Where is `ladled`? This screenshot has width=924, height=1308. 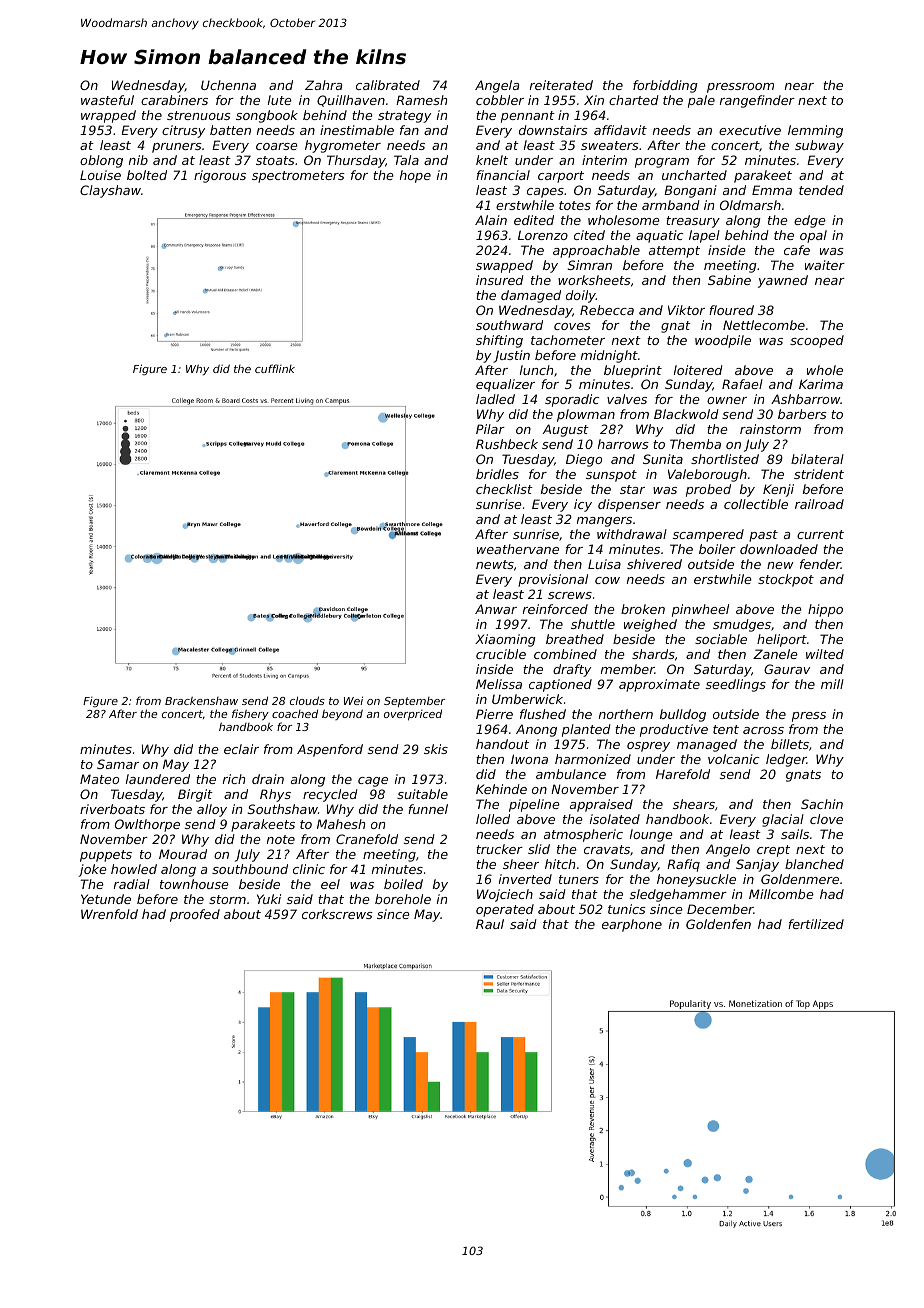 ladled is located at coordinates (495, 399).
